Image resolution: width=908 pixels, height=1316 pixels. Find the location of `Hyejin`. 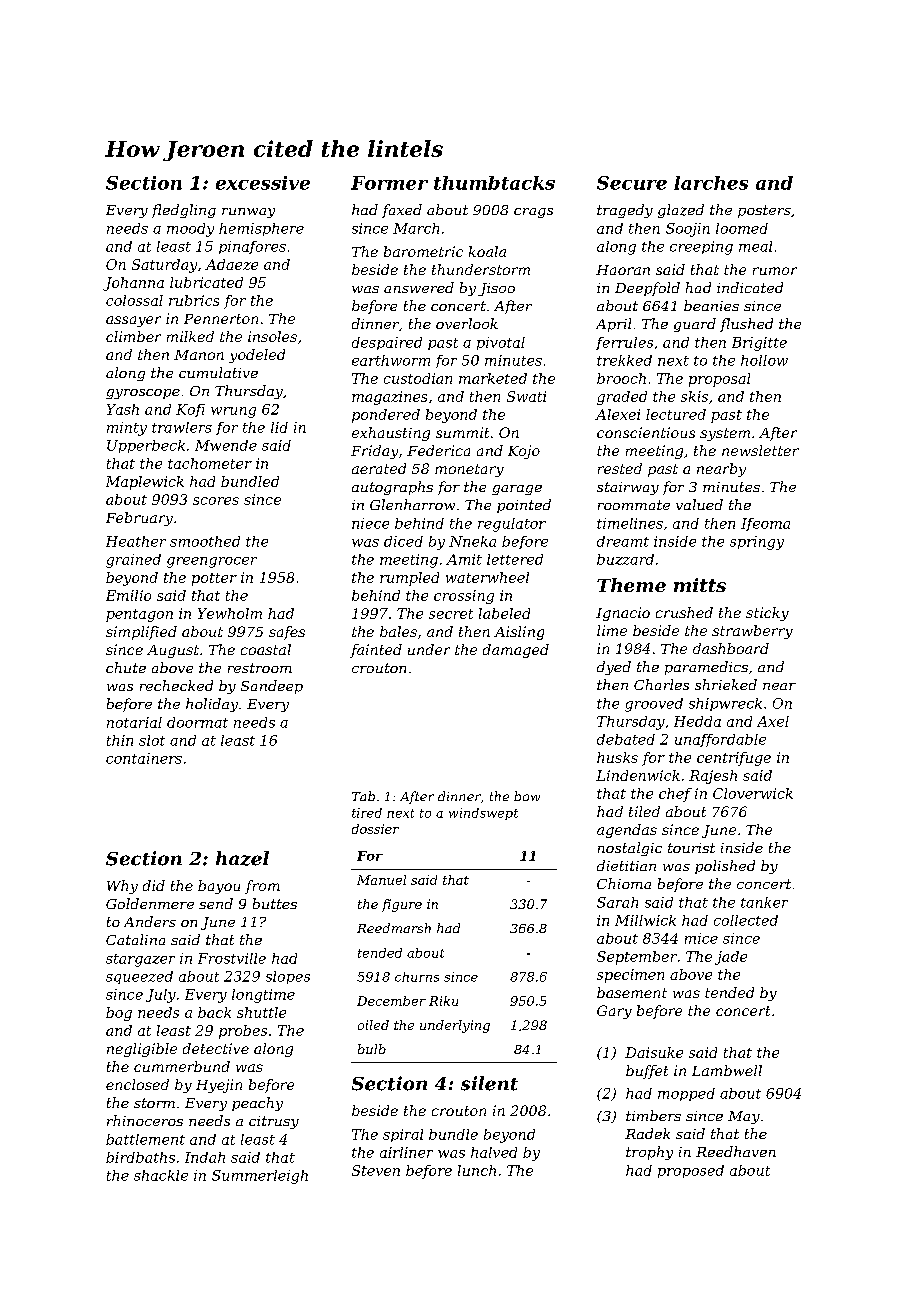

Hyejin is located at coordinates (219, 1086).
